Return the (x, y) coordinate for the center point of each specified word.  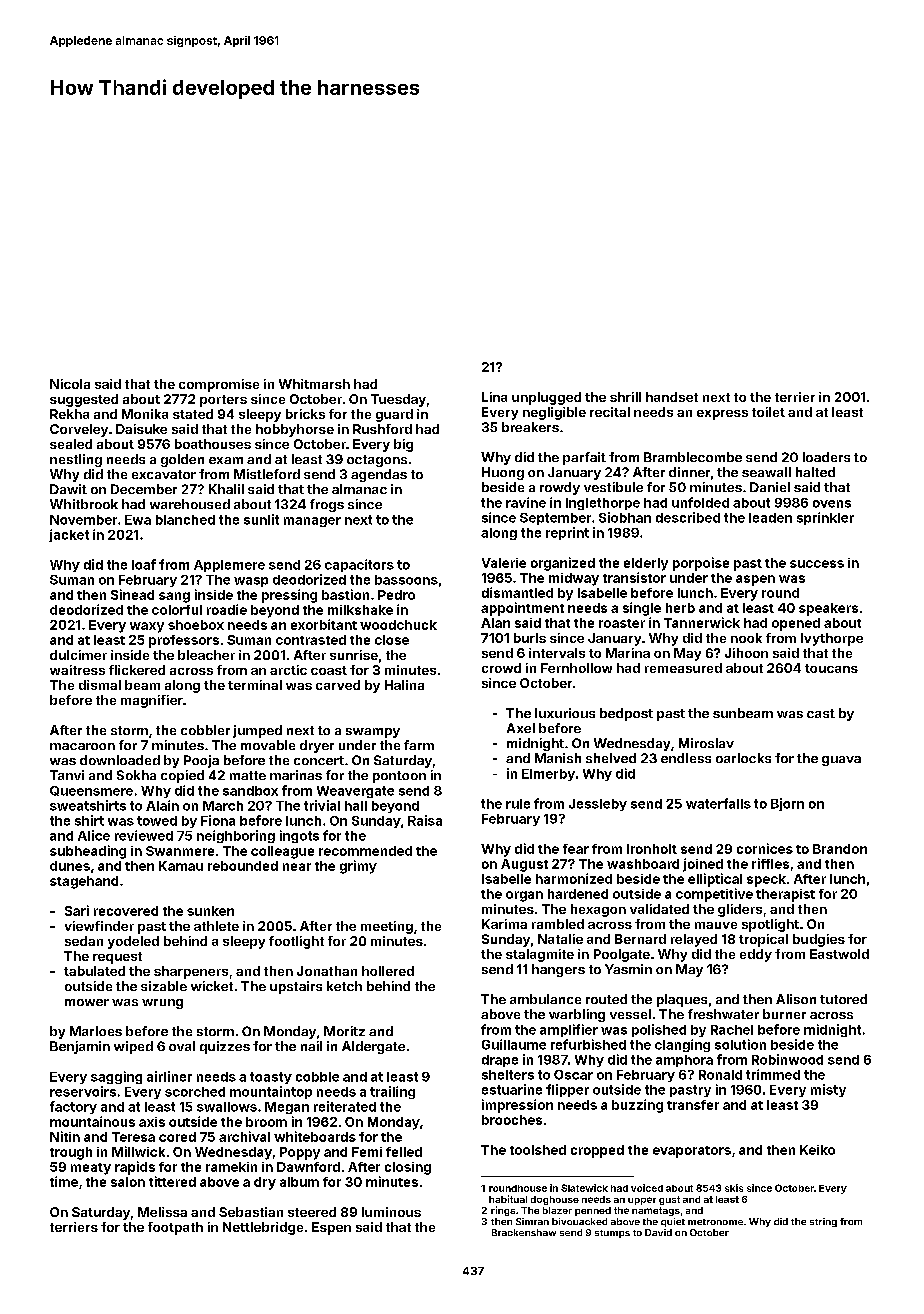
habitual (508, 1199)
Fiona (218, 820)
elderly (646, 564)
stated (193, 414)
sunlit (261, 519)
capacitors (359, 565)
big (403, 445)
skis (734, 1188)
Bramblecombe (693, 457)
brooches (512, 1120)
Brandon (840, 849)
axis (152, 1122)
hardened (578, 894)
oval (182, 1046)
